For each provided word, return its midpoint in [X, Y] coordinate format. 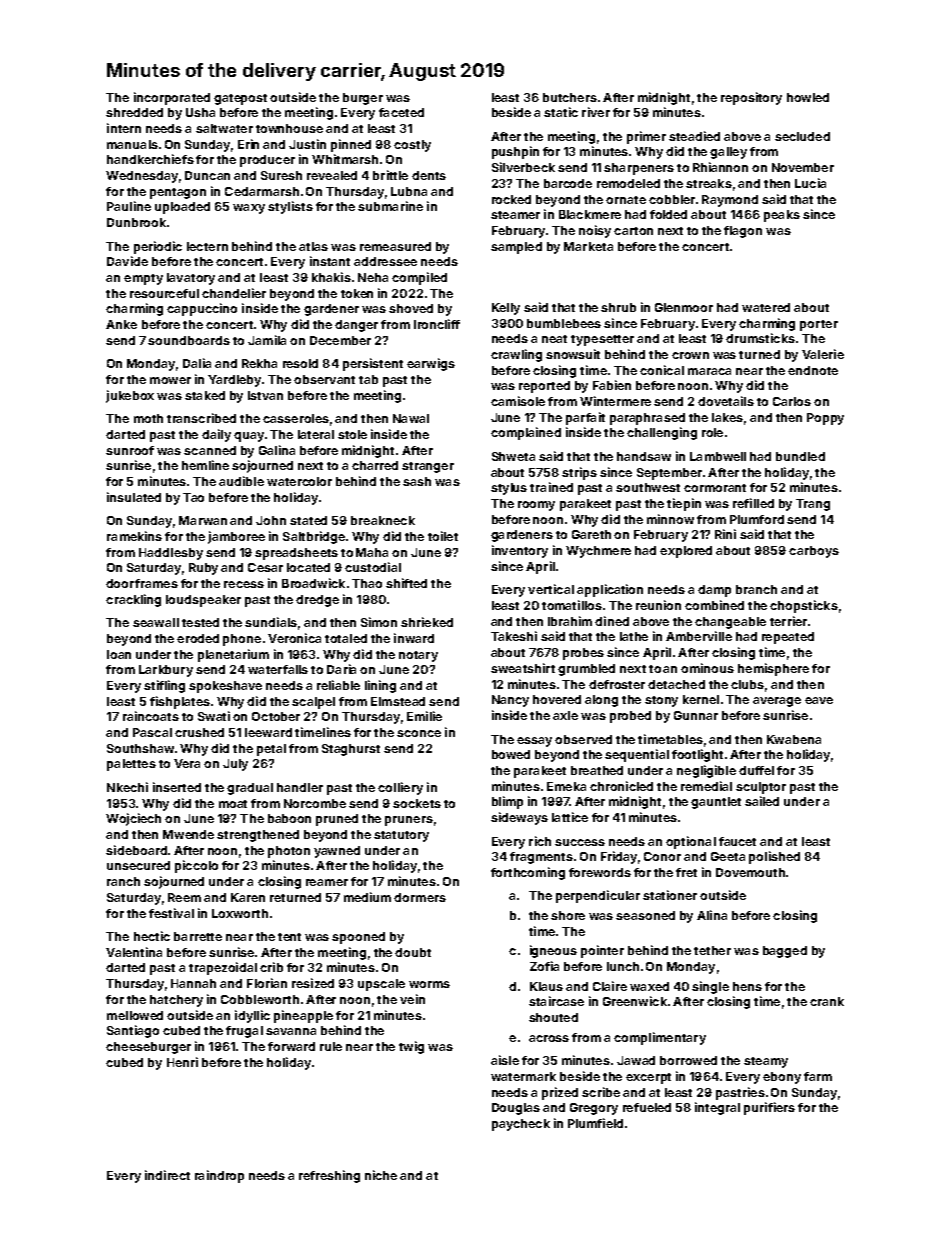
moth [148, 418]
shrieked [427, 622]
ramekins [134, 536]
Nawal [411, 418]
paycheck [521, 1125]
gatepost [240, 99]
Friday [619, 857]
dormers [420, 897]
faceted [401, 112]
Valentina [134, 952]
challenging [662, 433]
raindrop [219, 1176]
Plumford [757, 519]
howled [808, 97]
